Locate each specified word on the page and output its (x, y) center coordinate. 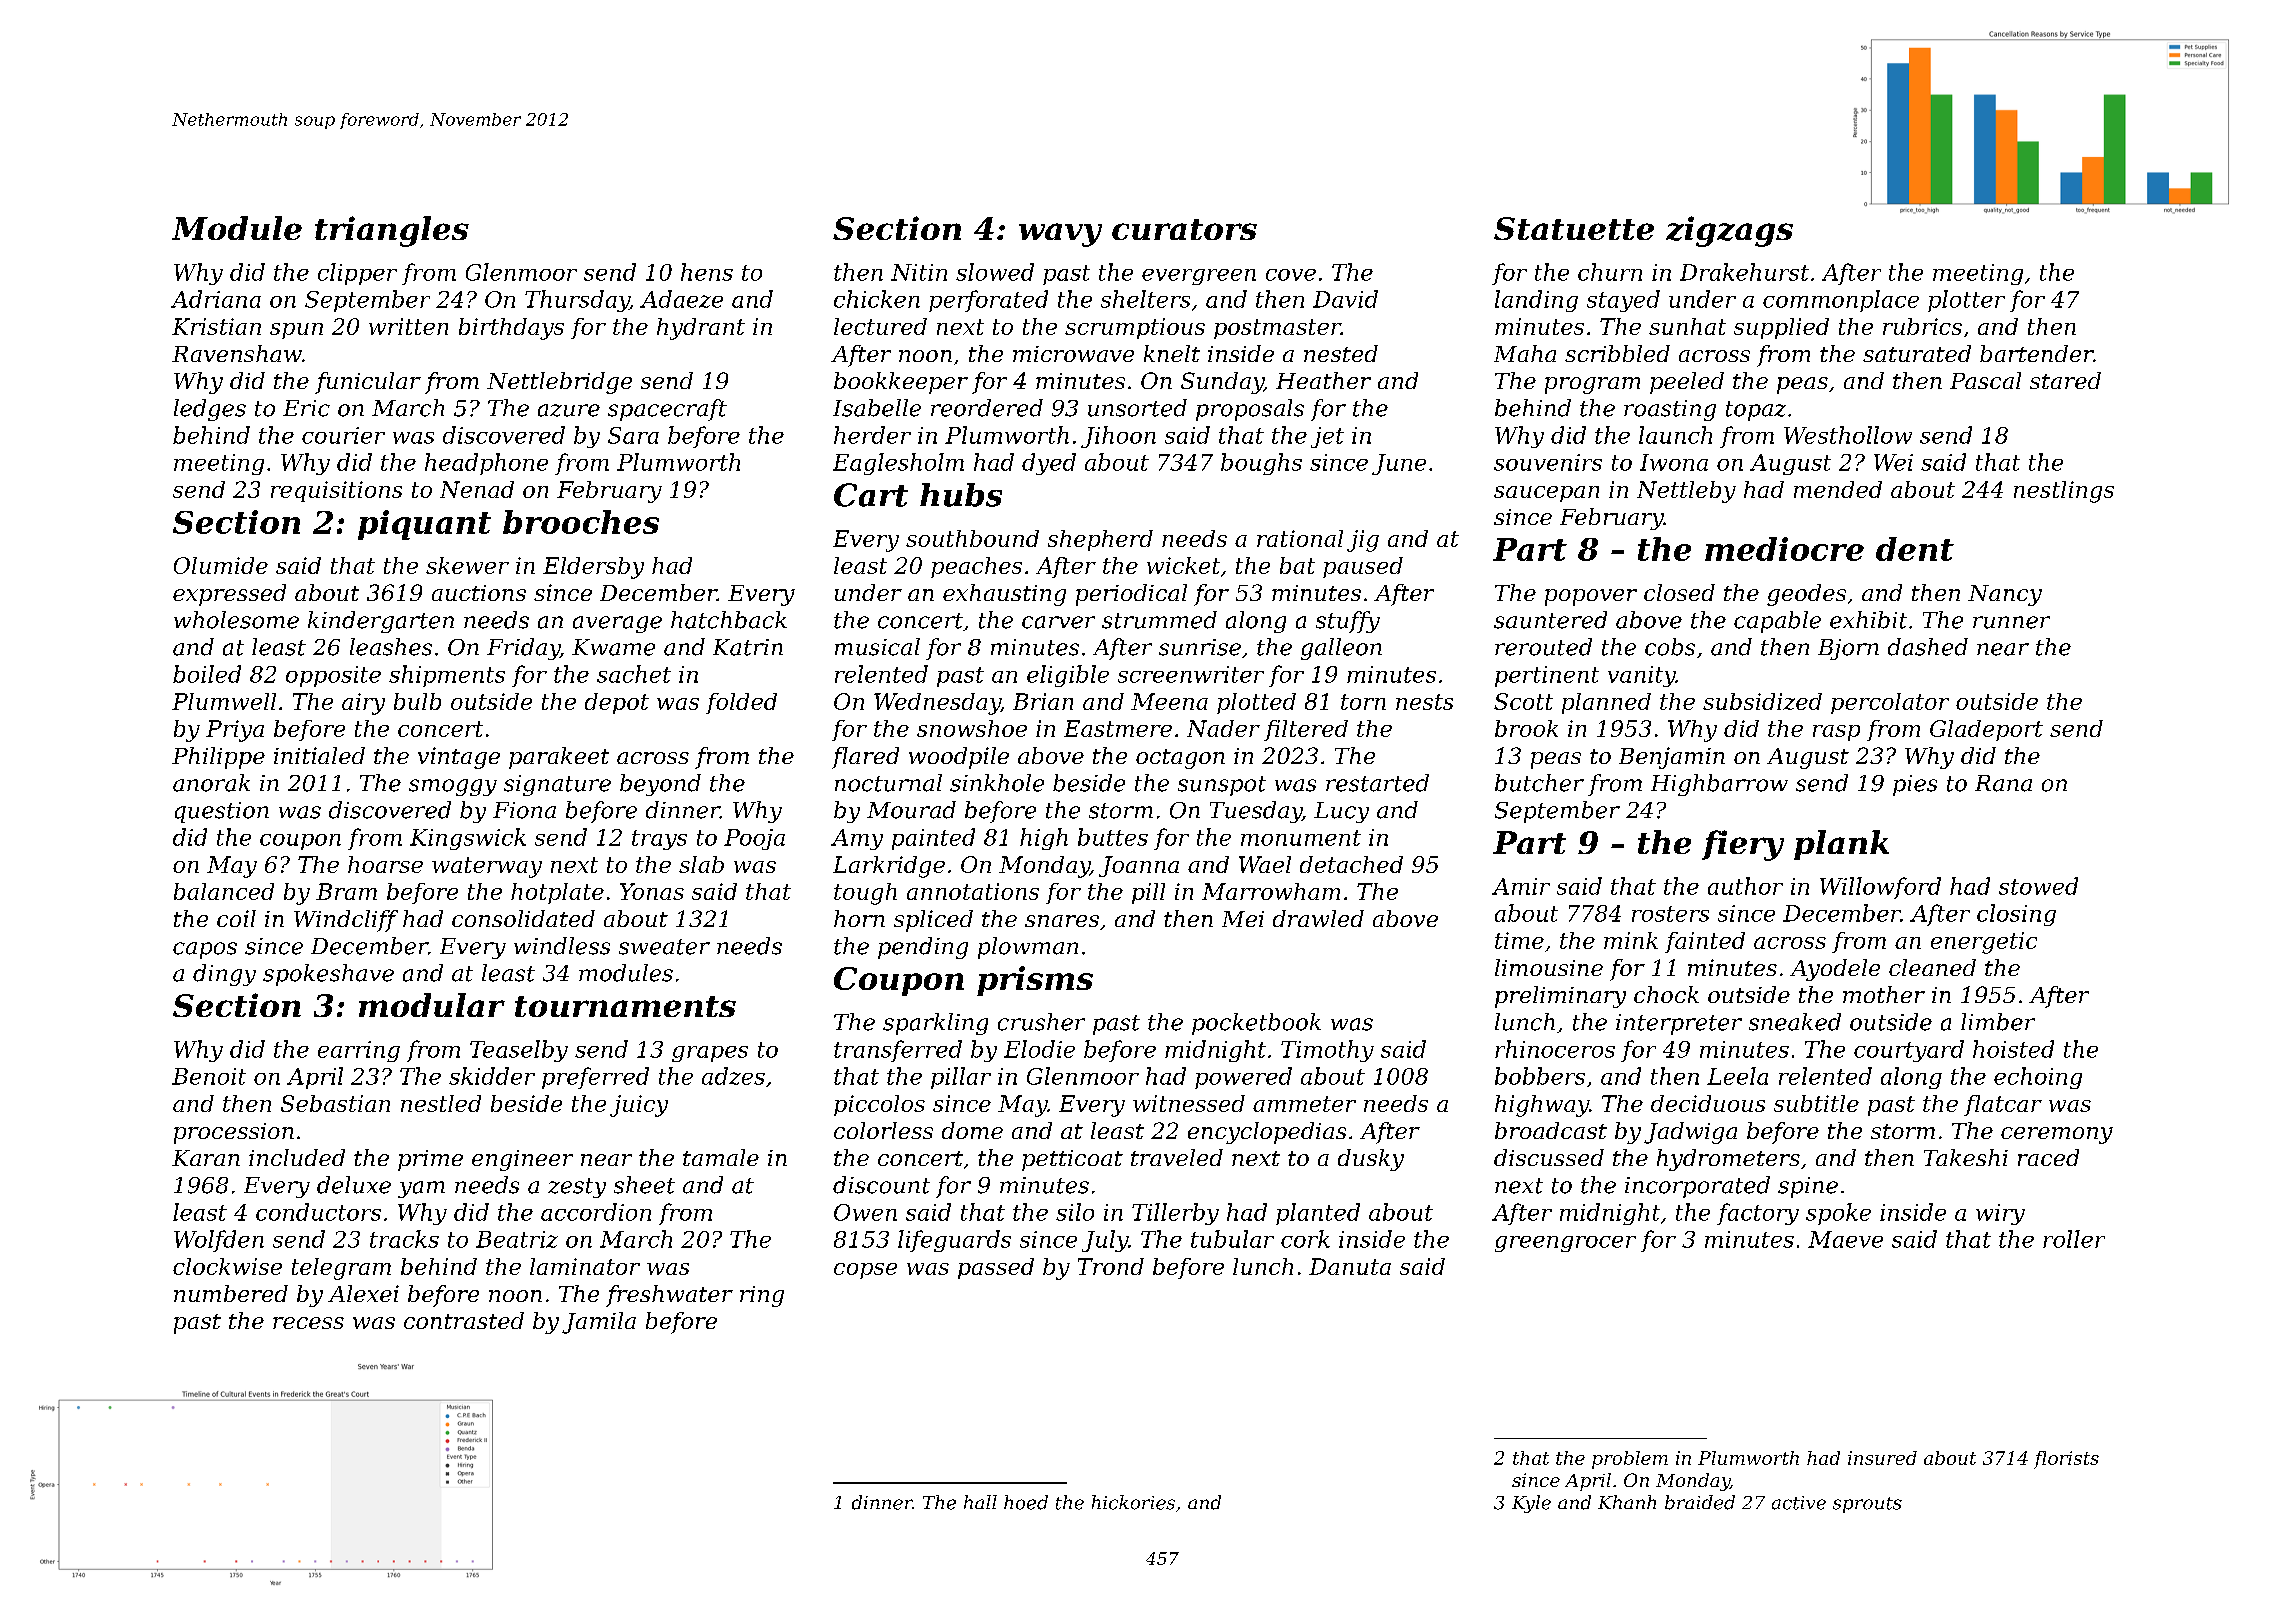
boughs (1261, 464)
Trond (1111, 1266)
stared (2065, 380)
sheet (644, 1185)
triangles (392, 231)
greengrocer (1565, 1244)
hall (980, 1502)
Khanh (1627, 1502)
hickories (1133, 1502)
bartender (2036, 353)
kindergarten (381, 622)
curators (1184, 229)
